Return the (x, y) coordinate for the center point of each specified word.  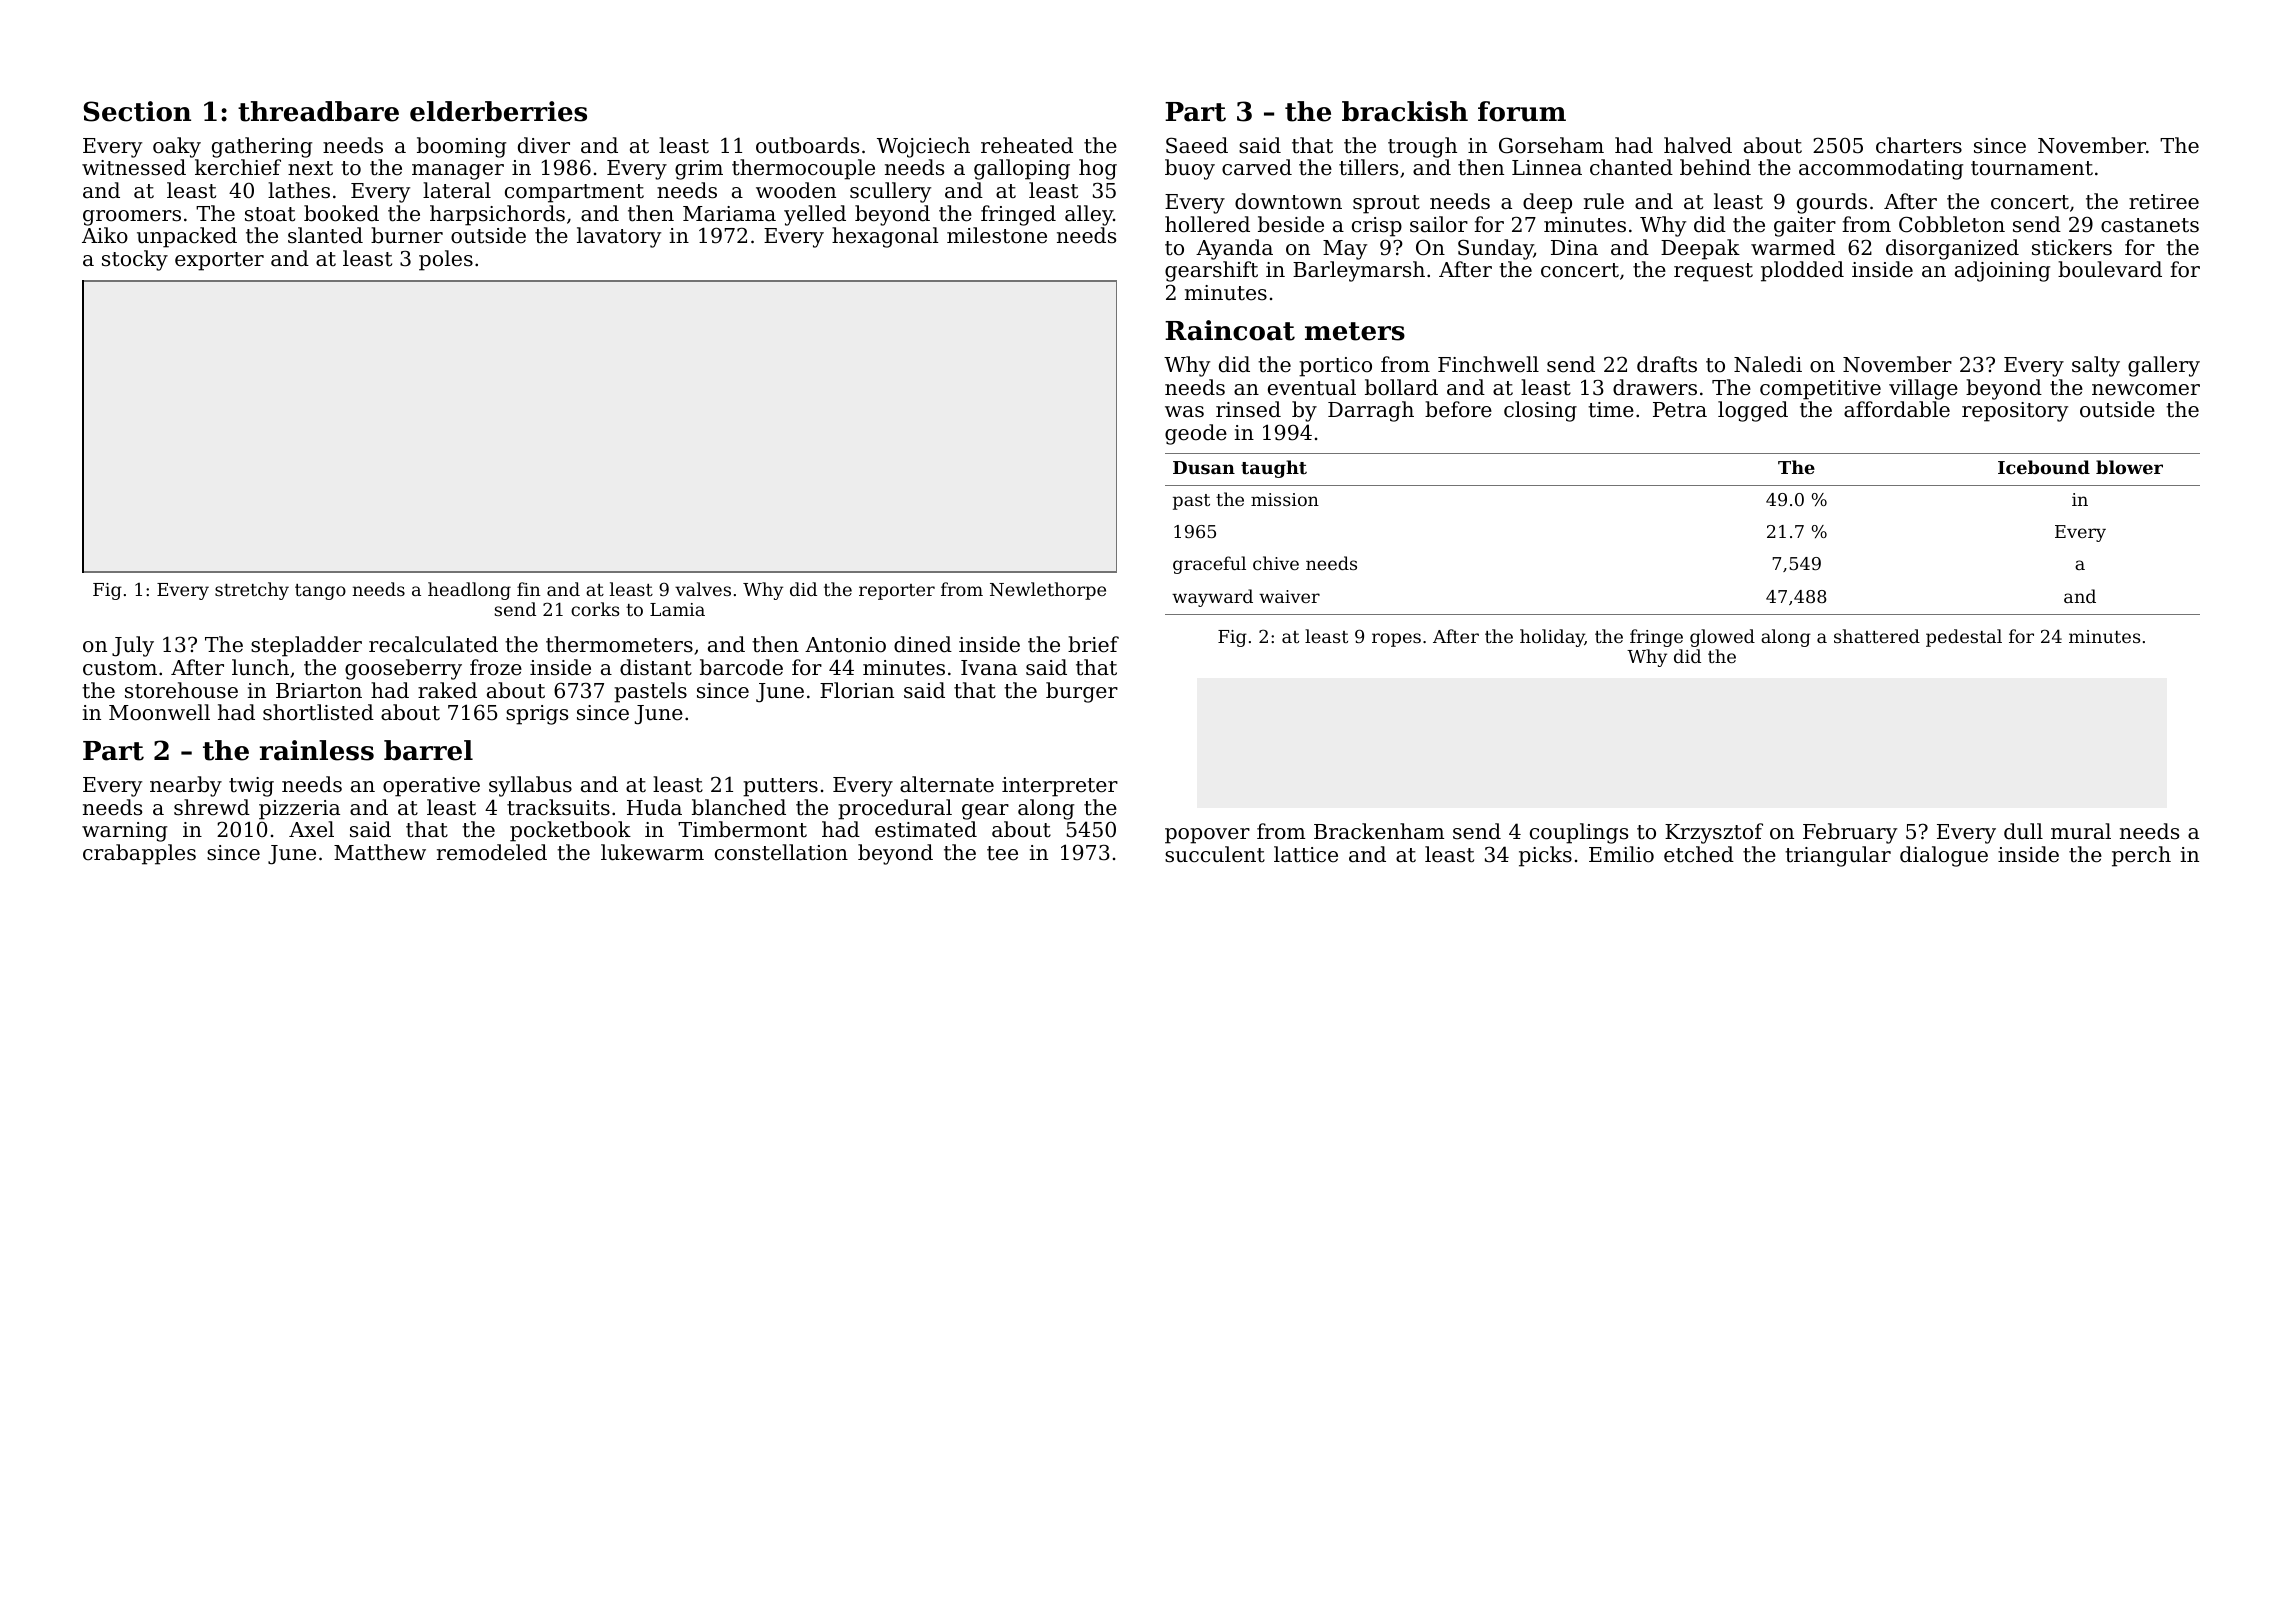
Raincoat (1230, 330)
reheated (1027, 145)
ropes (1396, 640)
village (1923, 389)
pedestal (1964, 638)
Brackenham (1379, 831)
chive (1276, 563)
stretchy (252, 591)
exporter (219, 261)
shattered (1877, 636)
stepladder (306, 646)
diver (544, 145)
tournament (2032, 168)
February (1850, 833)
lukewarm (652, 852)
